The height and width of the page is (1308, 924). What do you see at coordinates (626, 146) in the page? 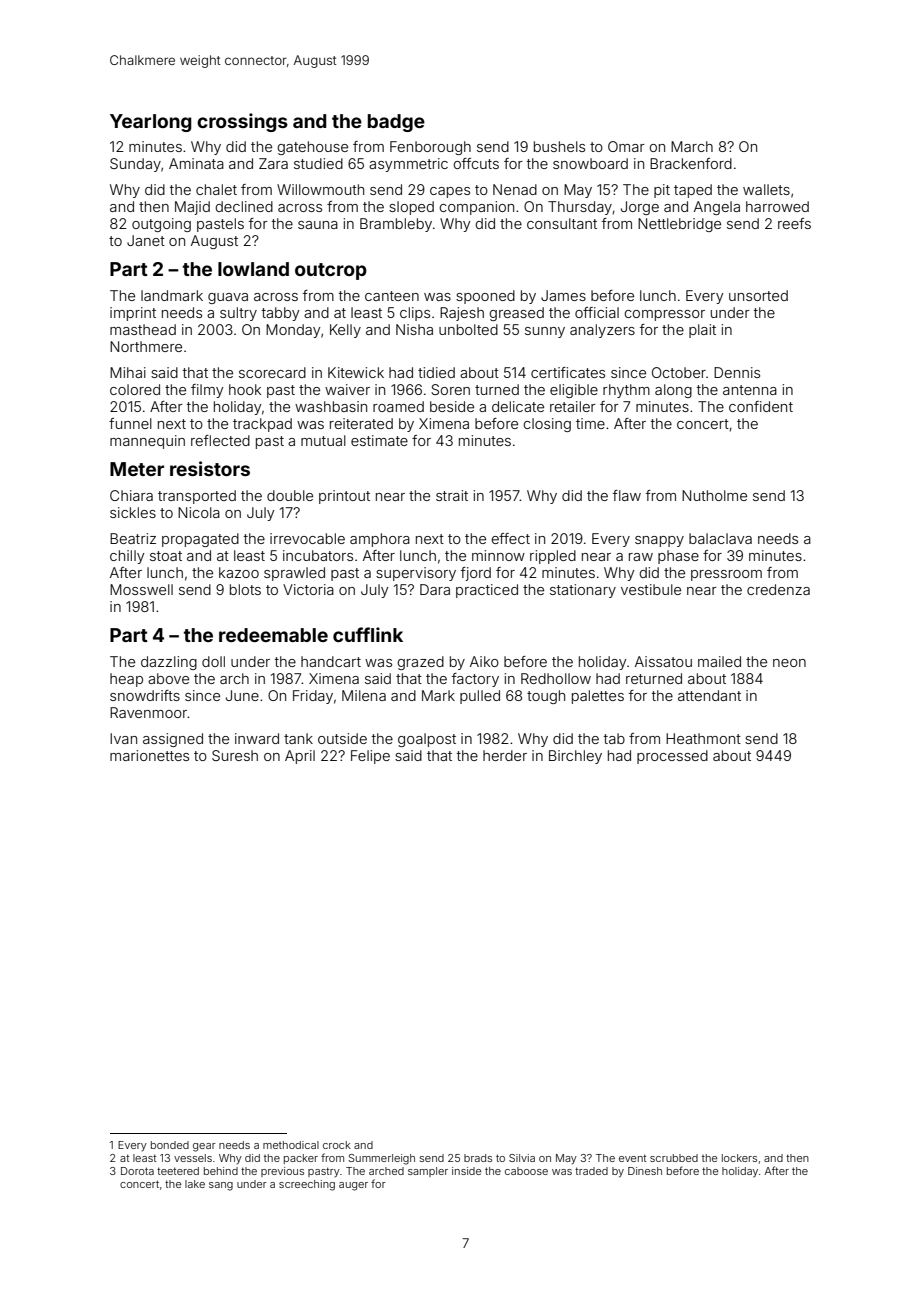
I see `Omar` at bounding box center [626, 146].
